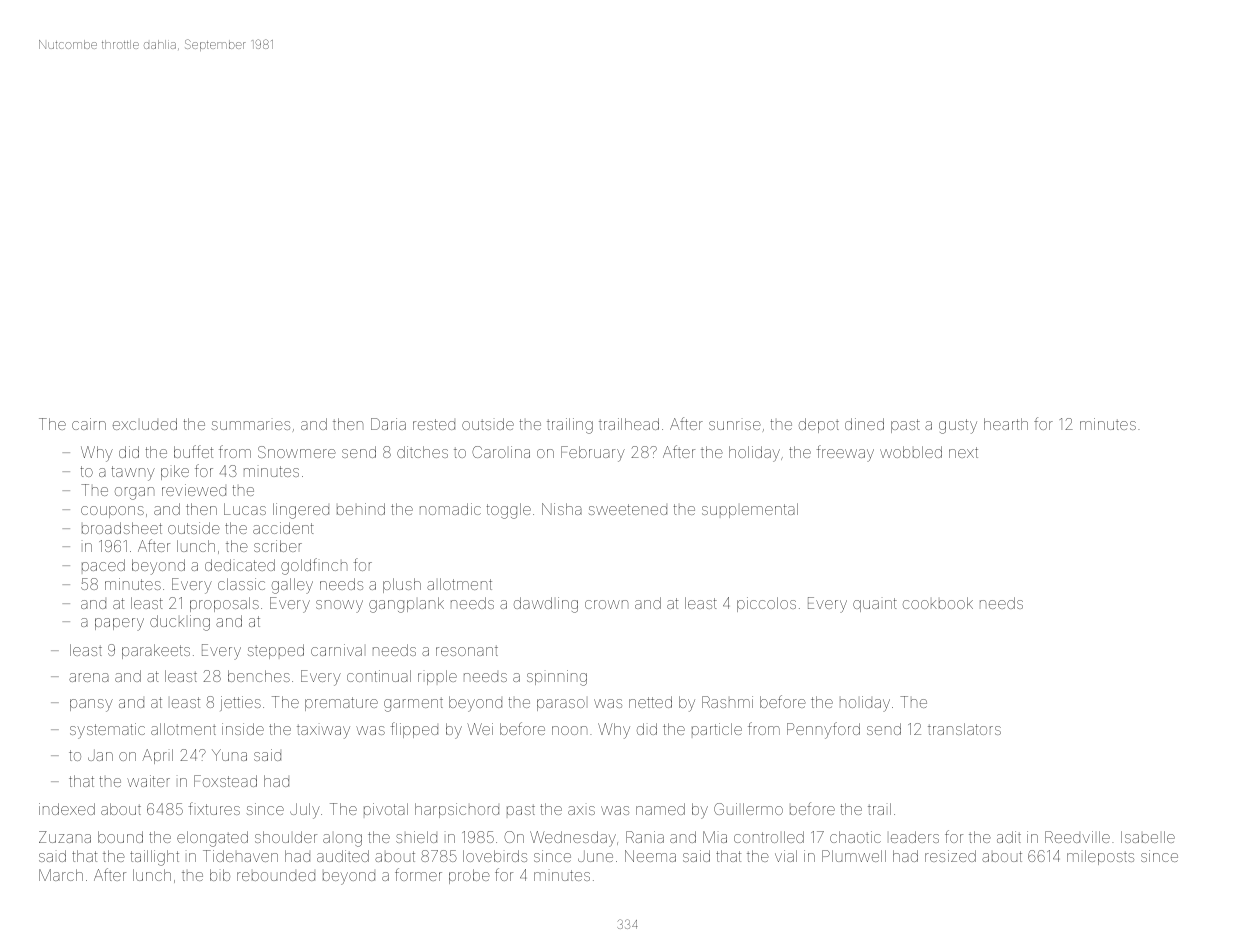  Describe the element at coordinates (154, 858) in the screenshot. I see `taillight` at that location.
